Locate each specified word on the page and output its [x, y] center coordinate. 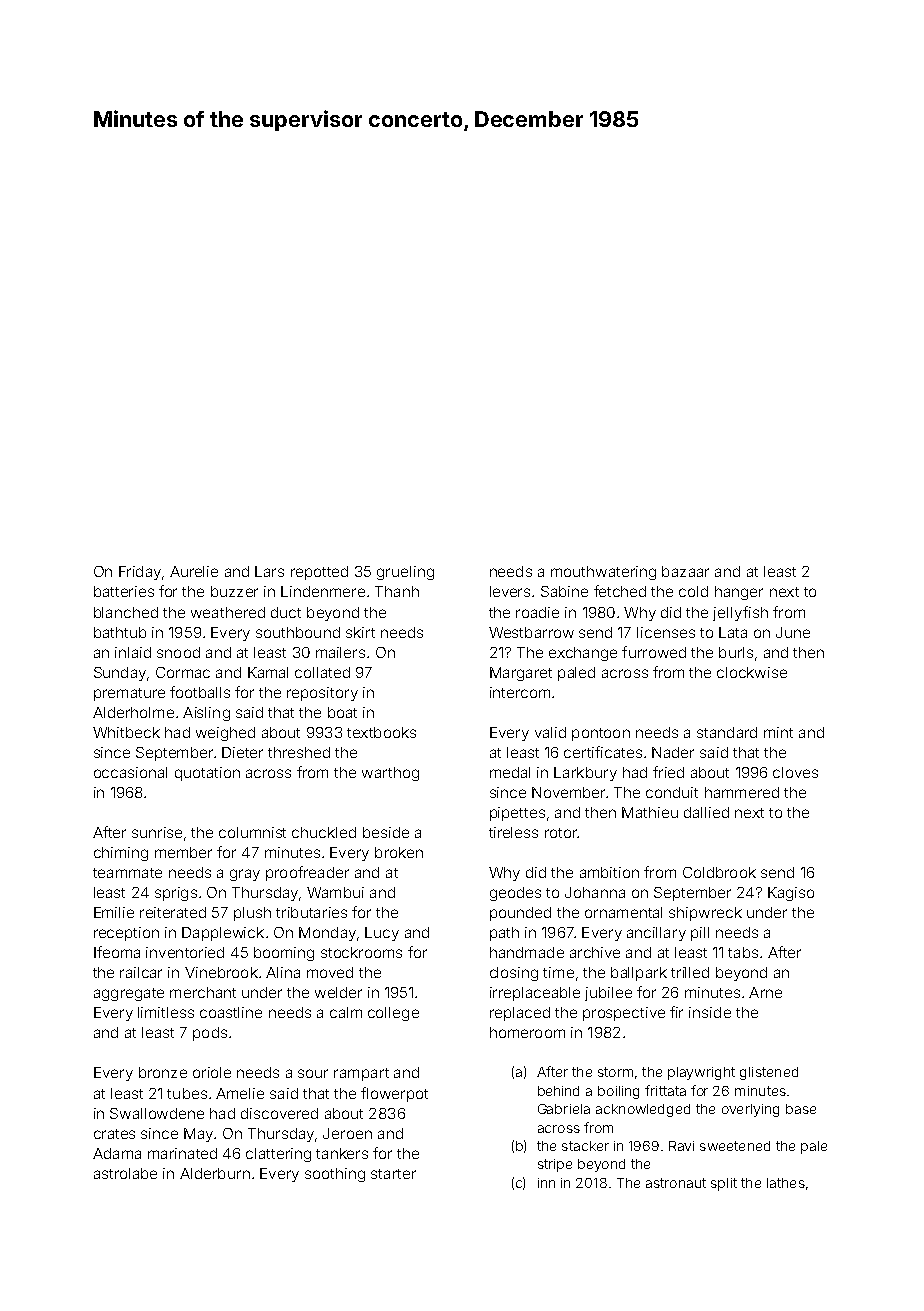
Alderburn [215, 1173]
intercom [520, 692]
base [801, 1109]
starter [393, 1174]
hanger [739, 593]
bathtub [120, 632]
